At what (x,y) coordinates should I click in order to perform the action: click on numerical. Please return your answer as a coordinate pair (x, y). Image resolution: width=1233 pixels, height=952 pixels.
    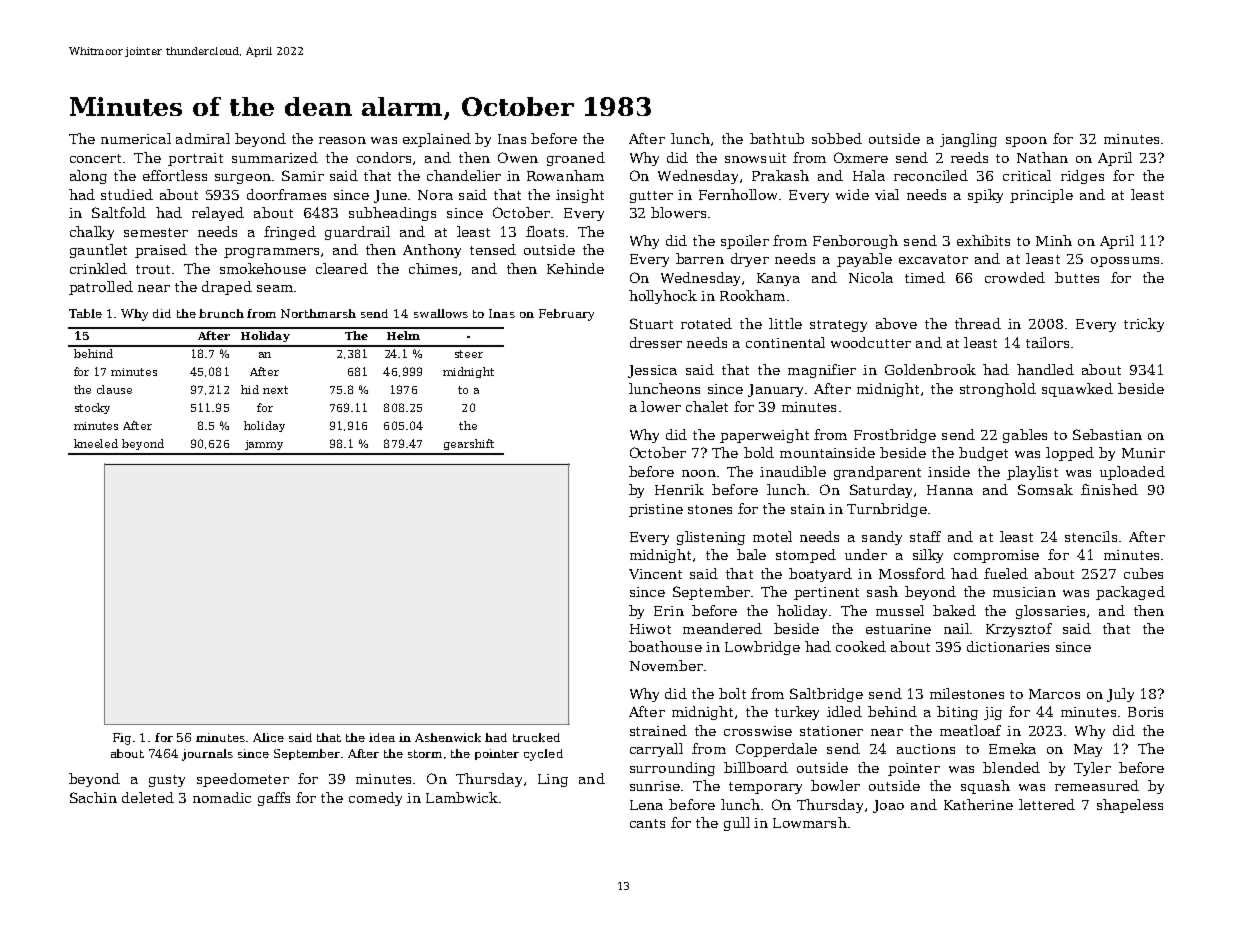
    Looking at the image, I should click on (136, 138).
